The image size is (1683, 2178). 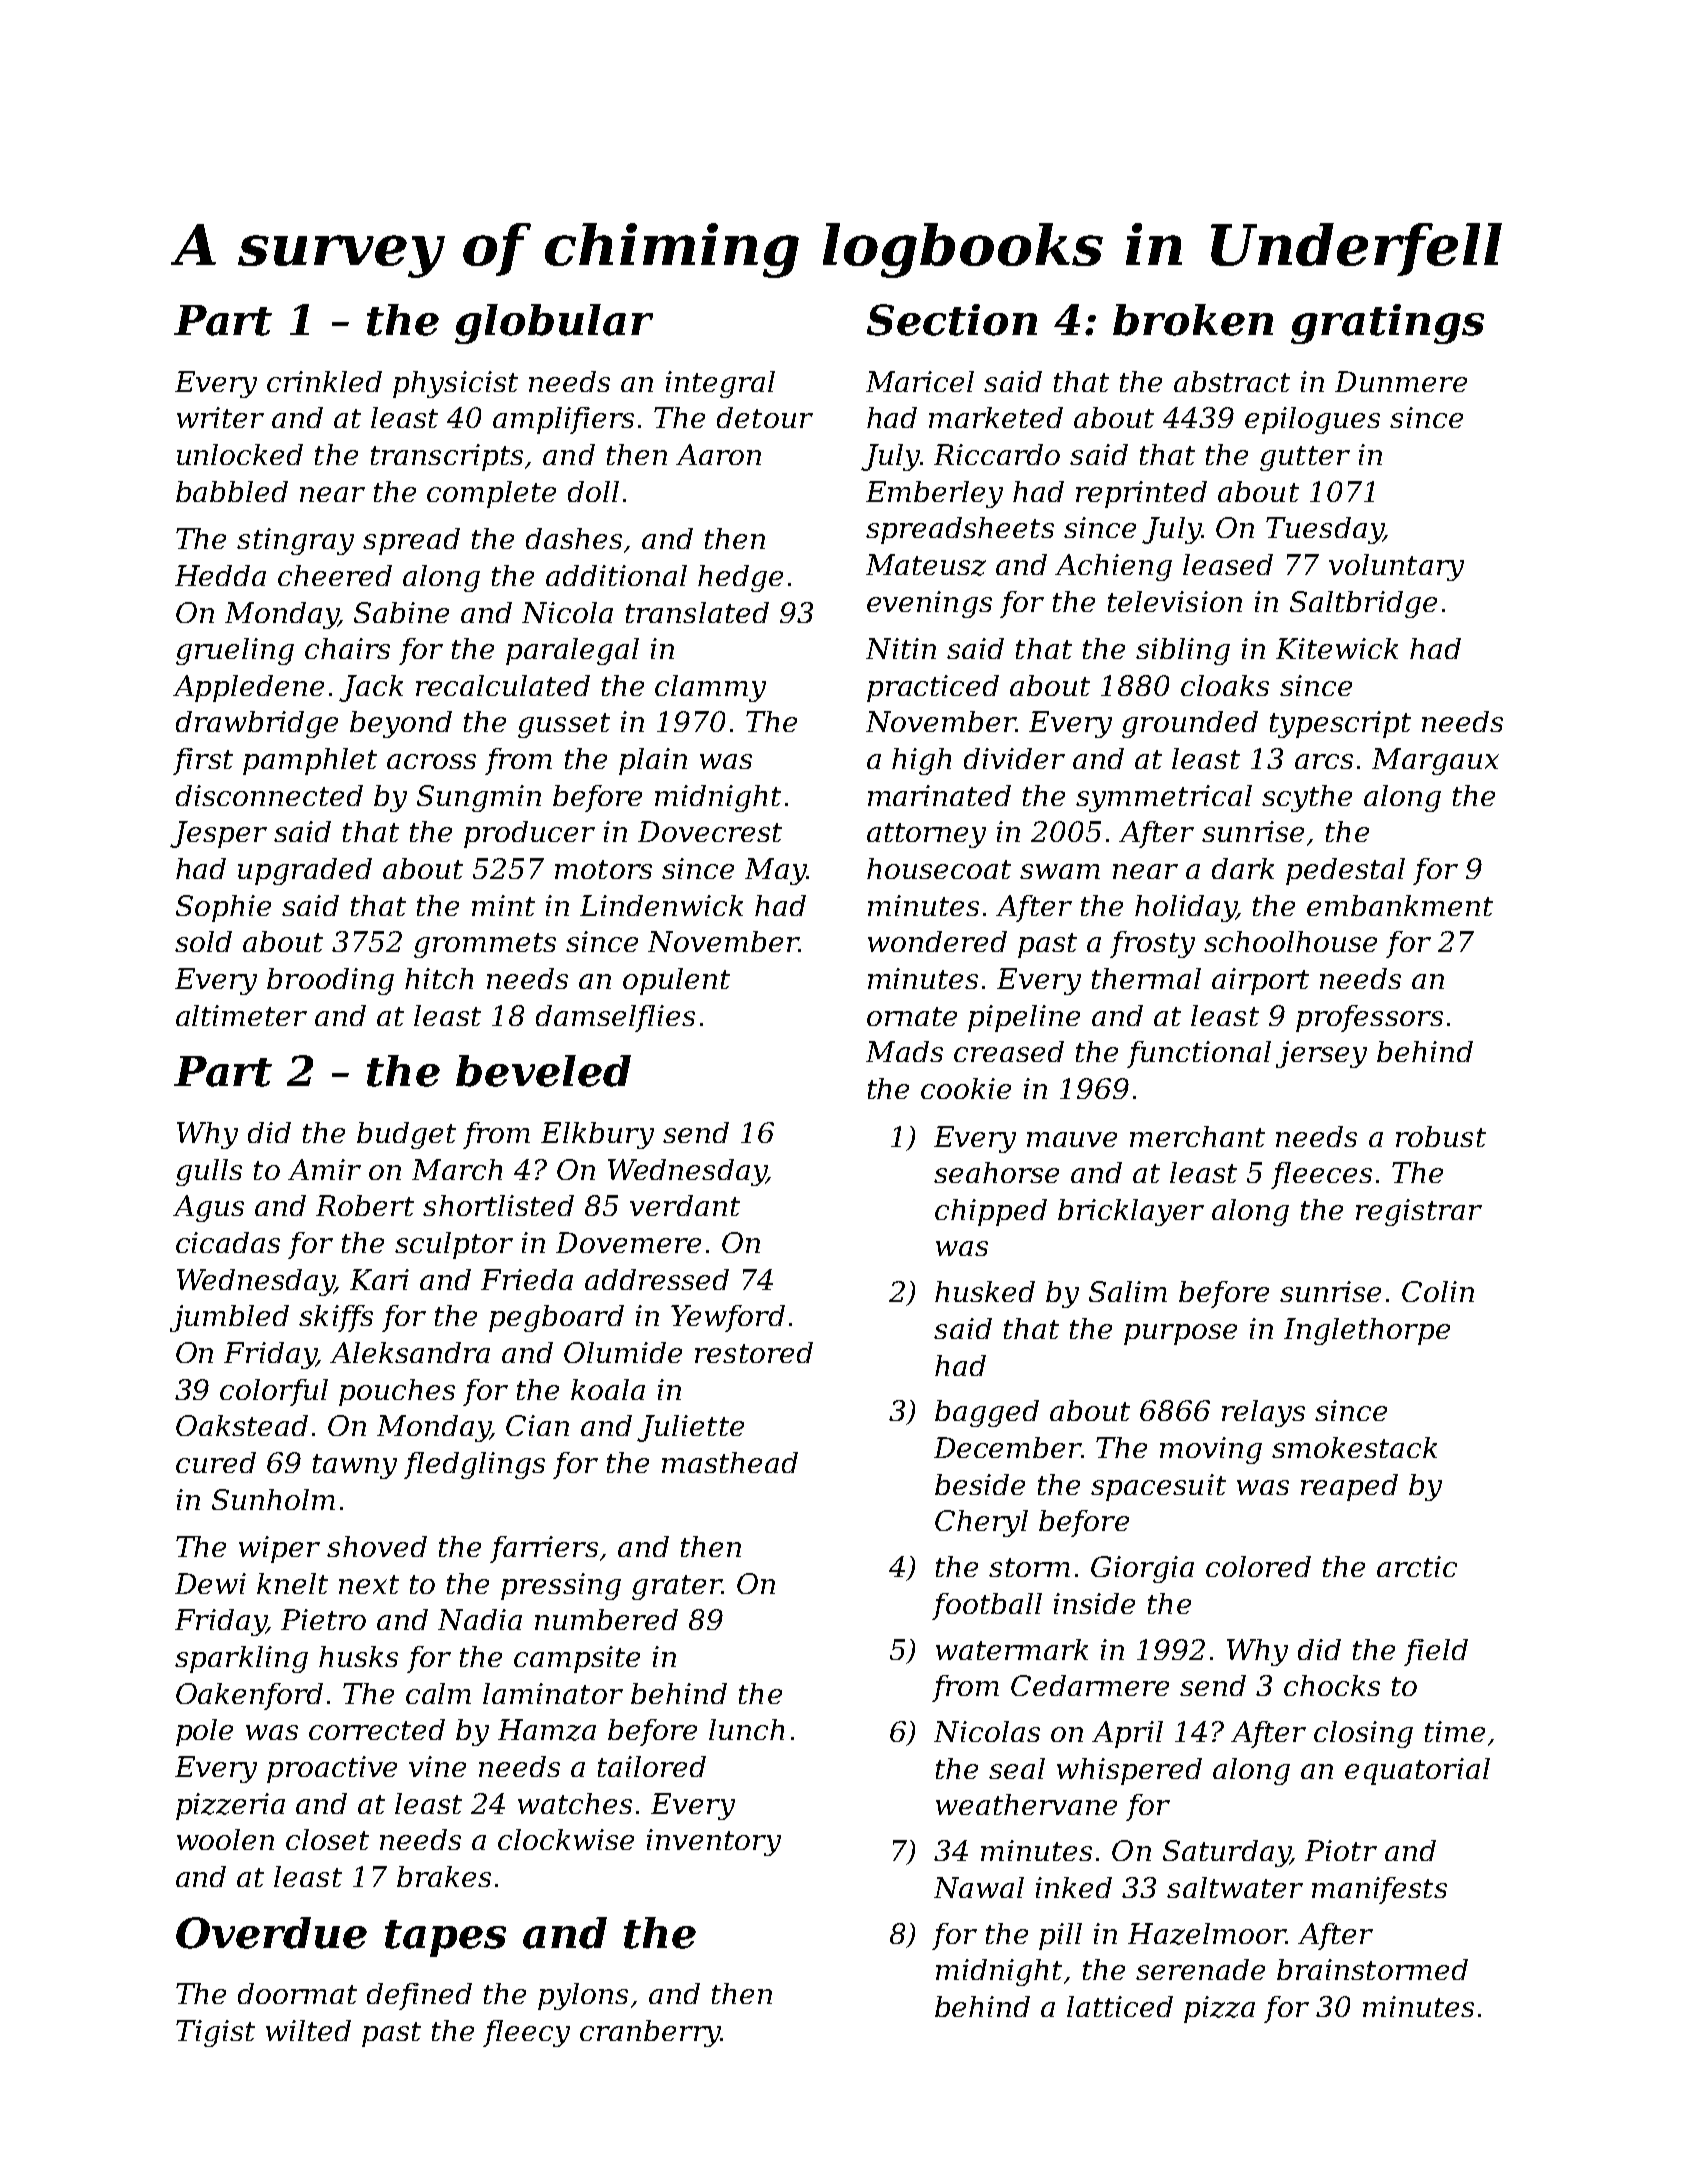 What do you see at coordinates (1193, 320) in the screenshot?
I see `broken` at bounding box center [1193, 320].
